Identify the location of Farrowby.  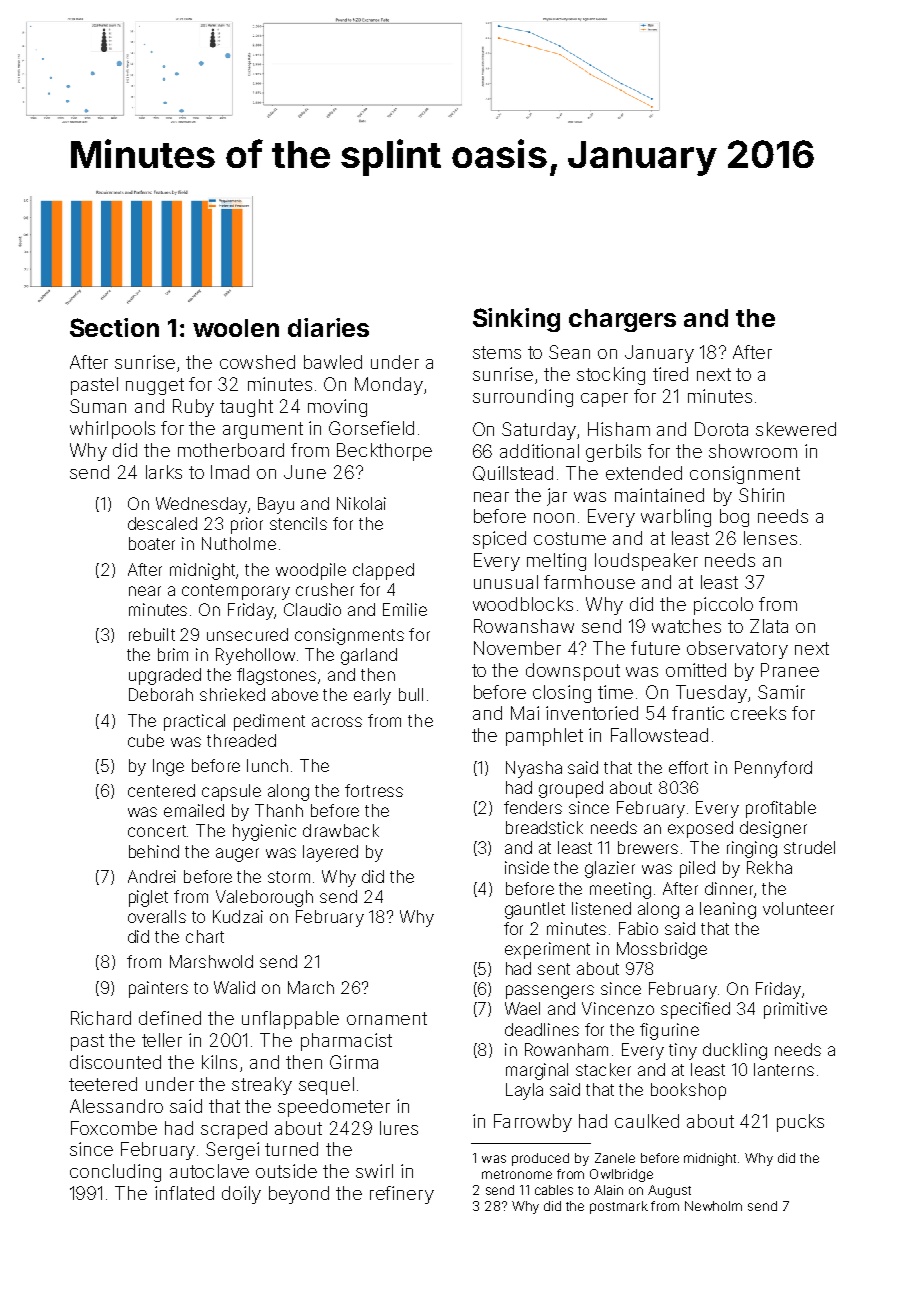
(533, 1123).
